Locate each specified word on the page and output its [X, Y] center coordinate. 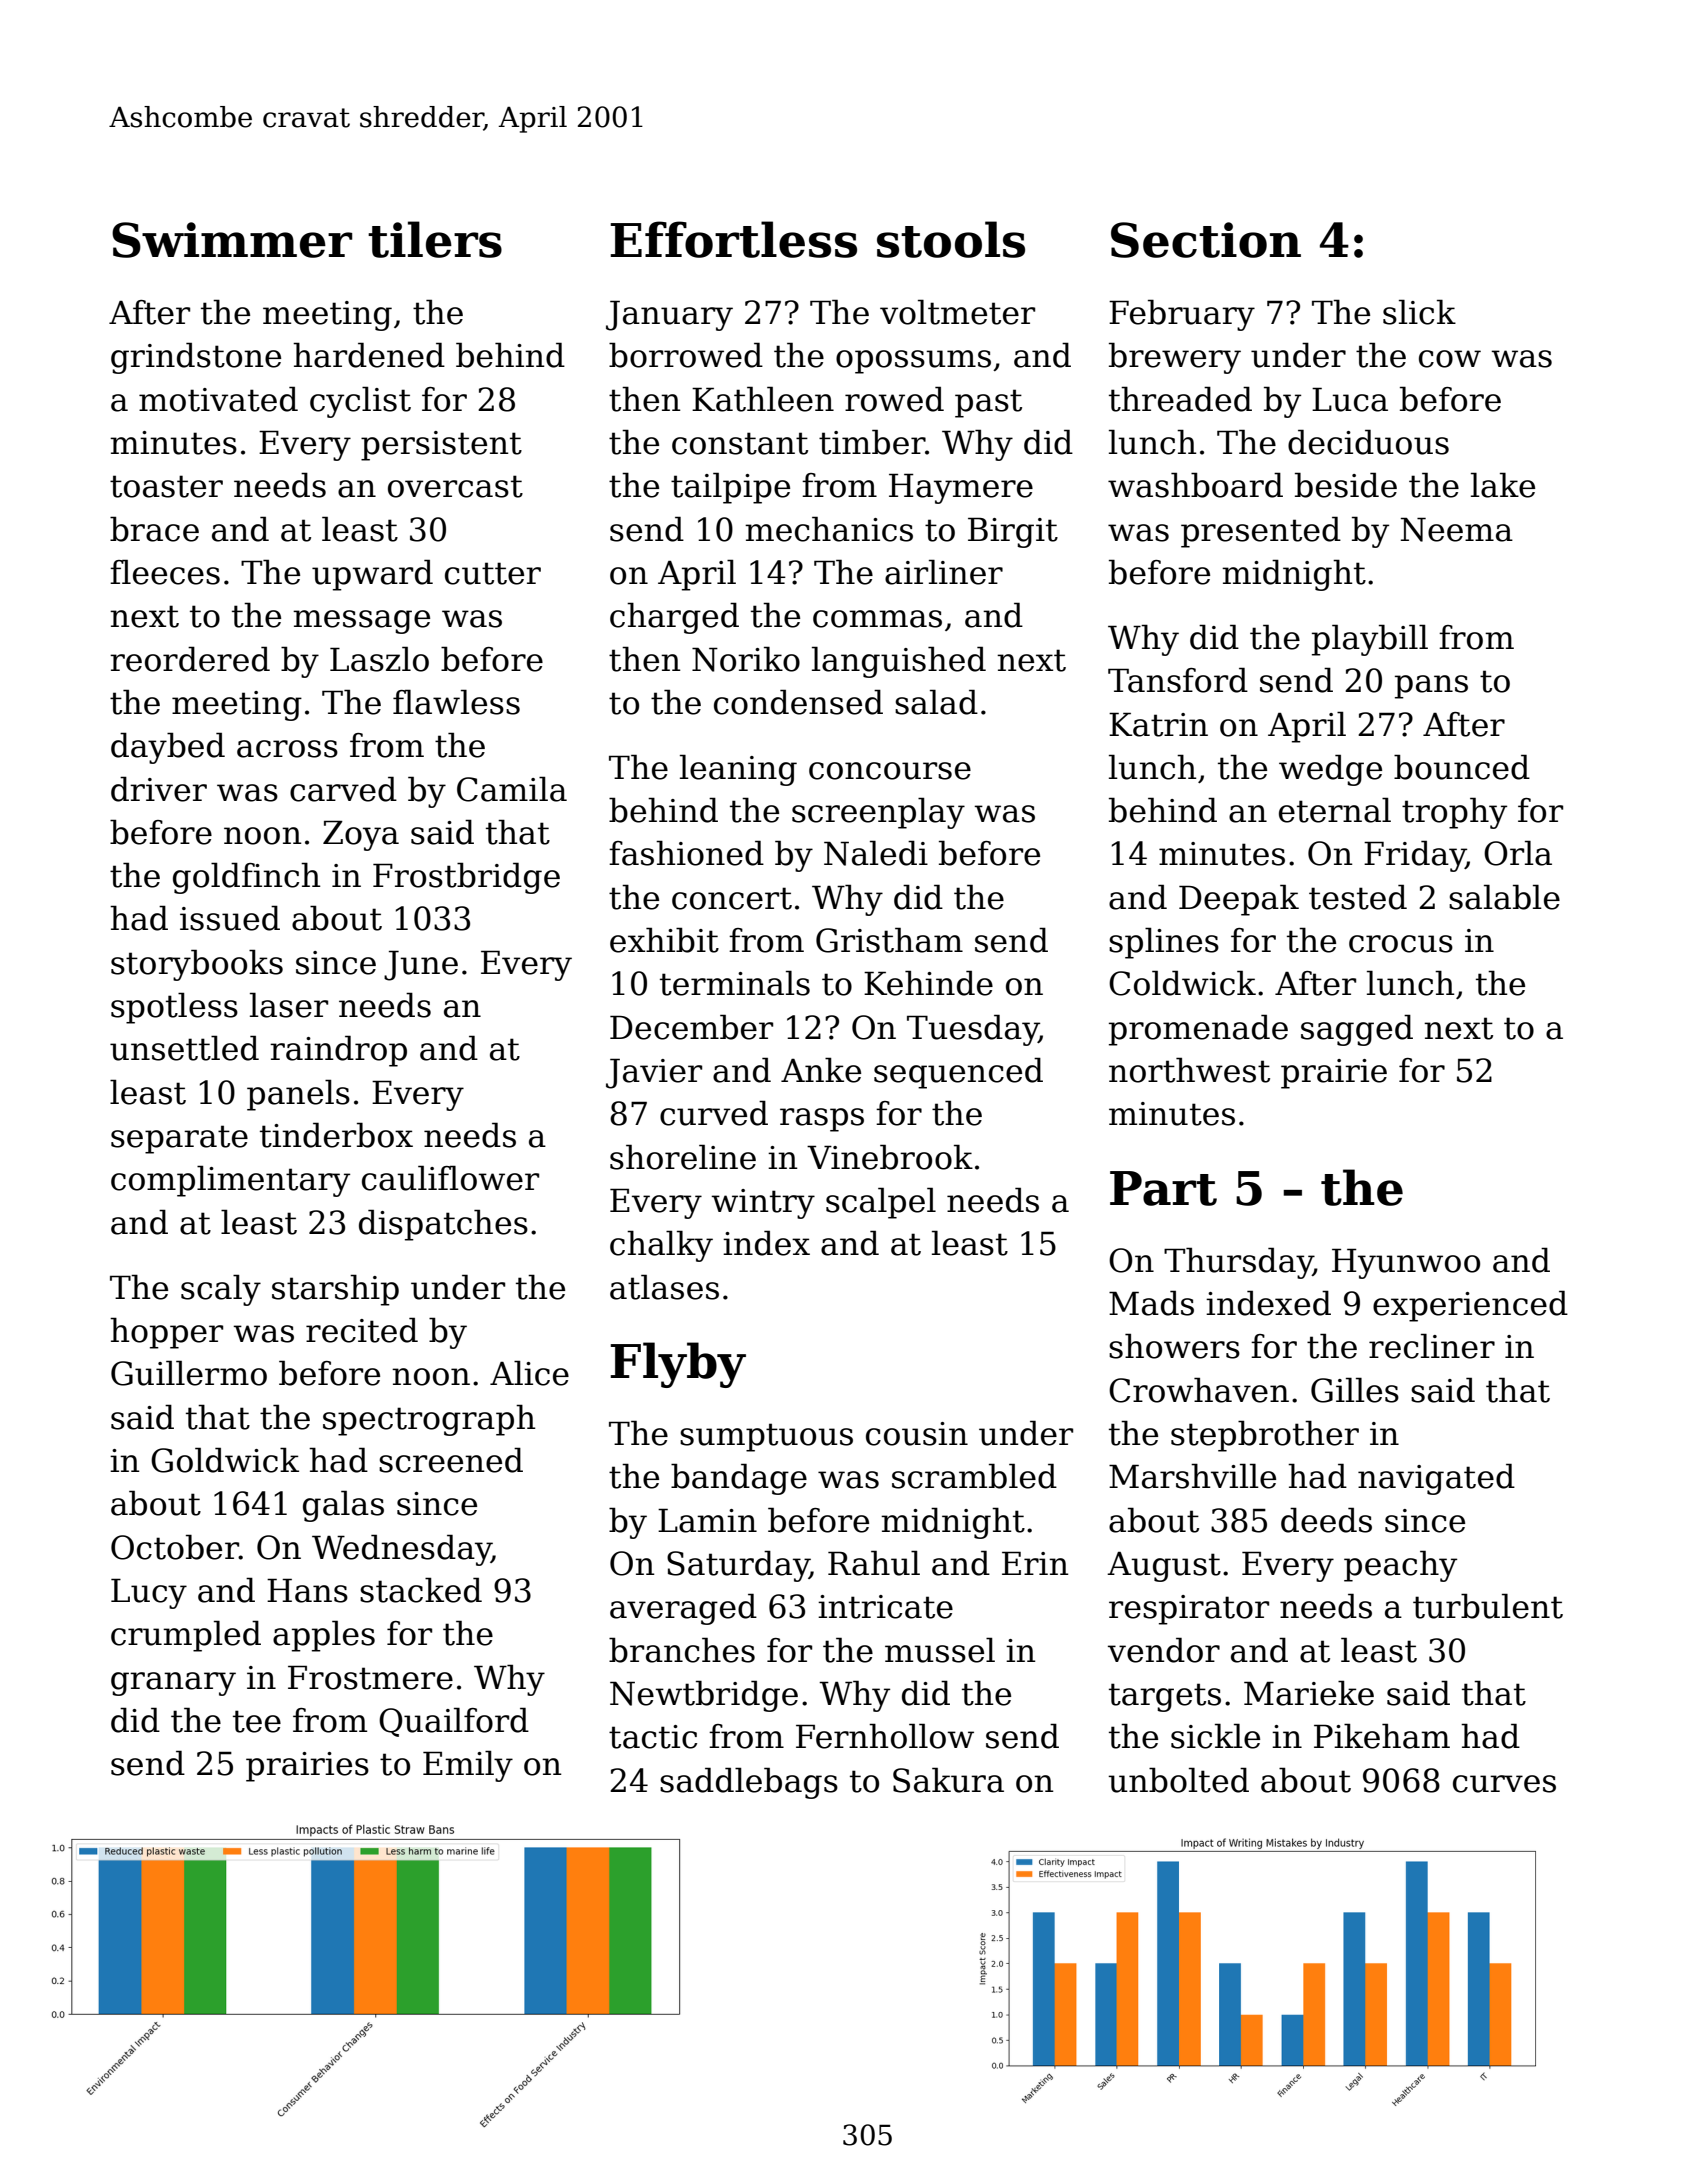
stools [951, 239]
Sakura [948, 1780]
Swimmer [232, 240]
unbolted [1178, 1780]
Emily [468, 1766]
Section [1206, 240]
